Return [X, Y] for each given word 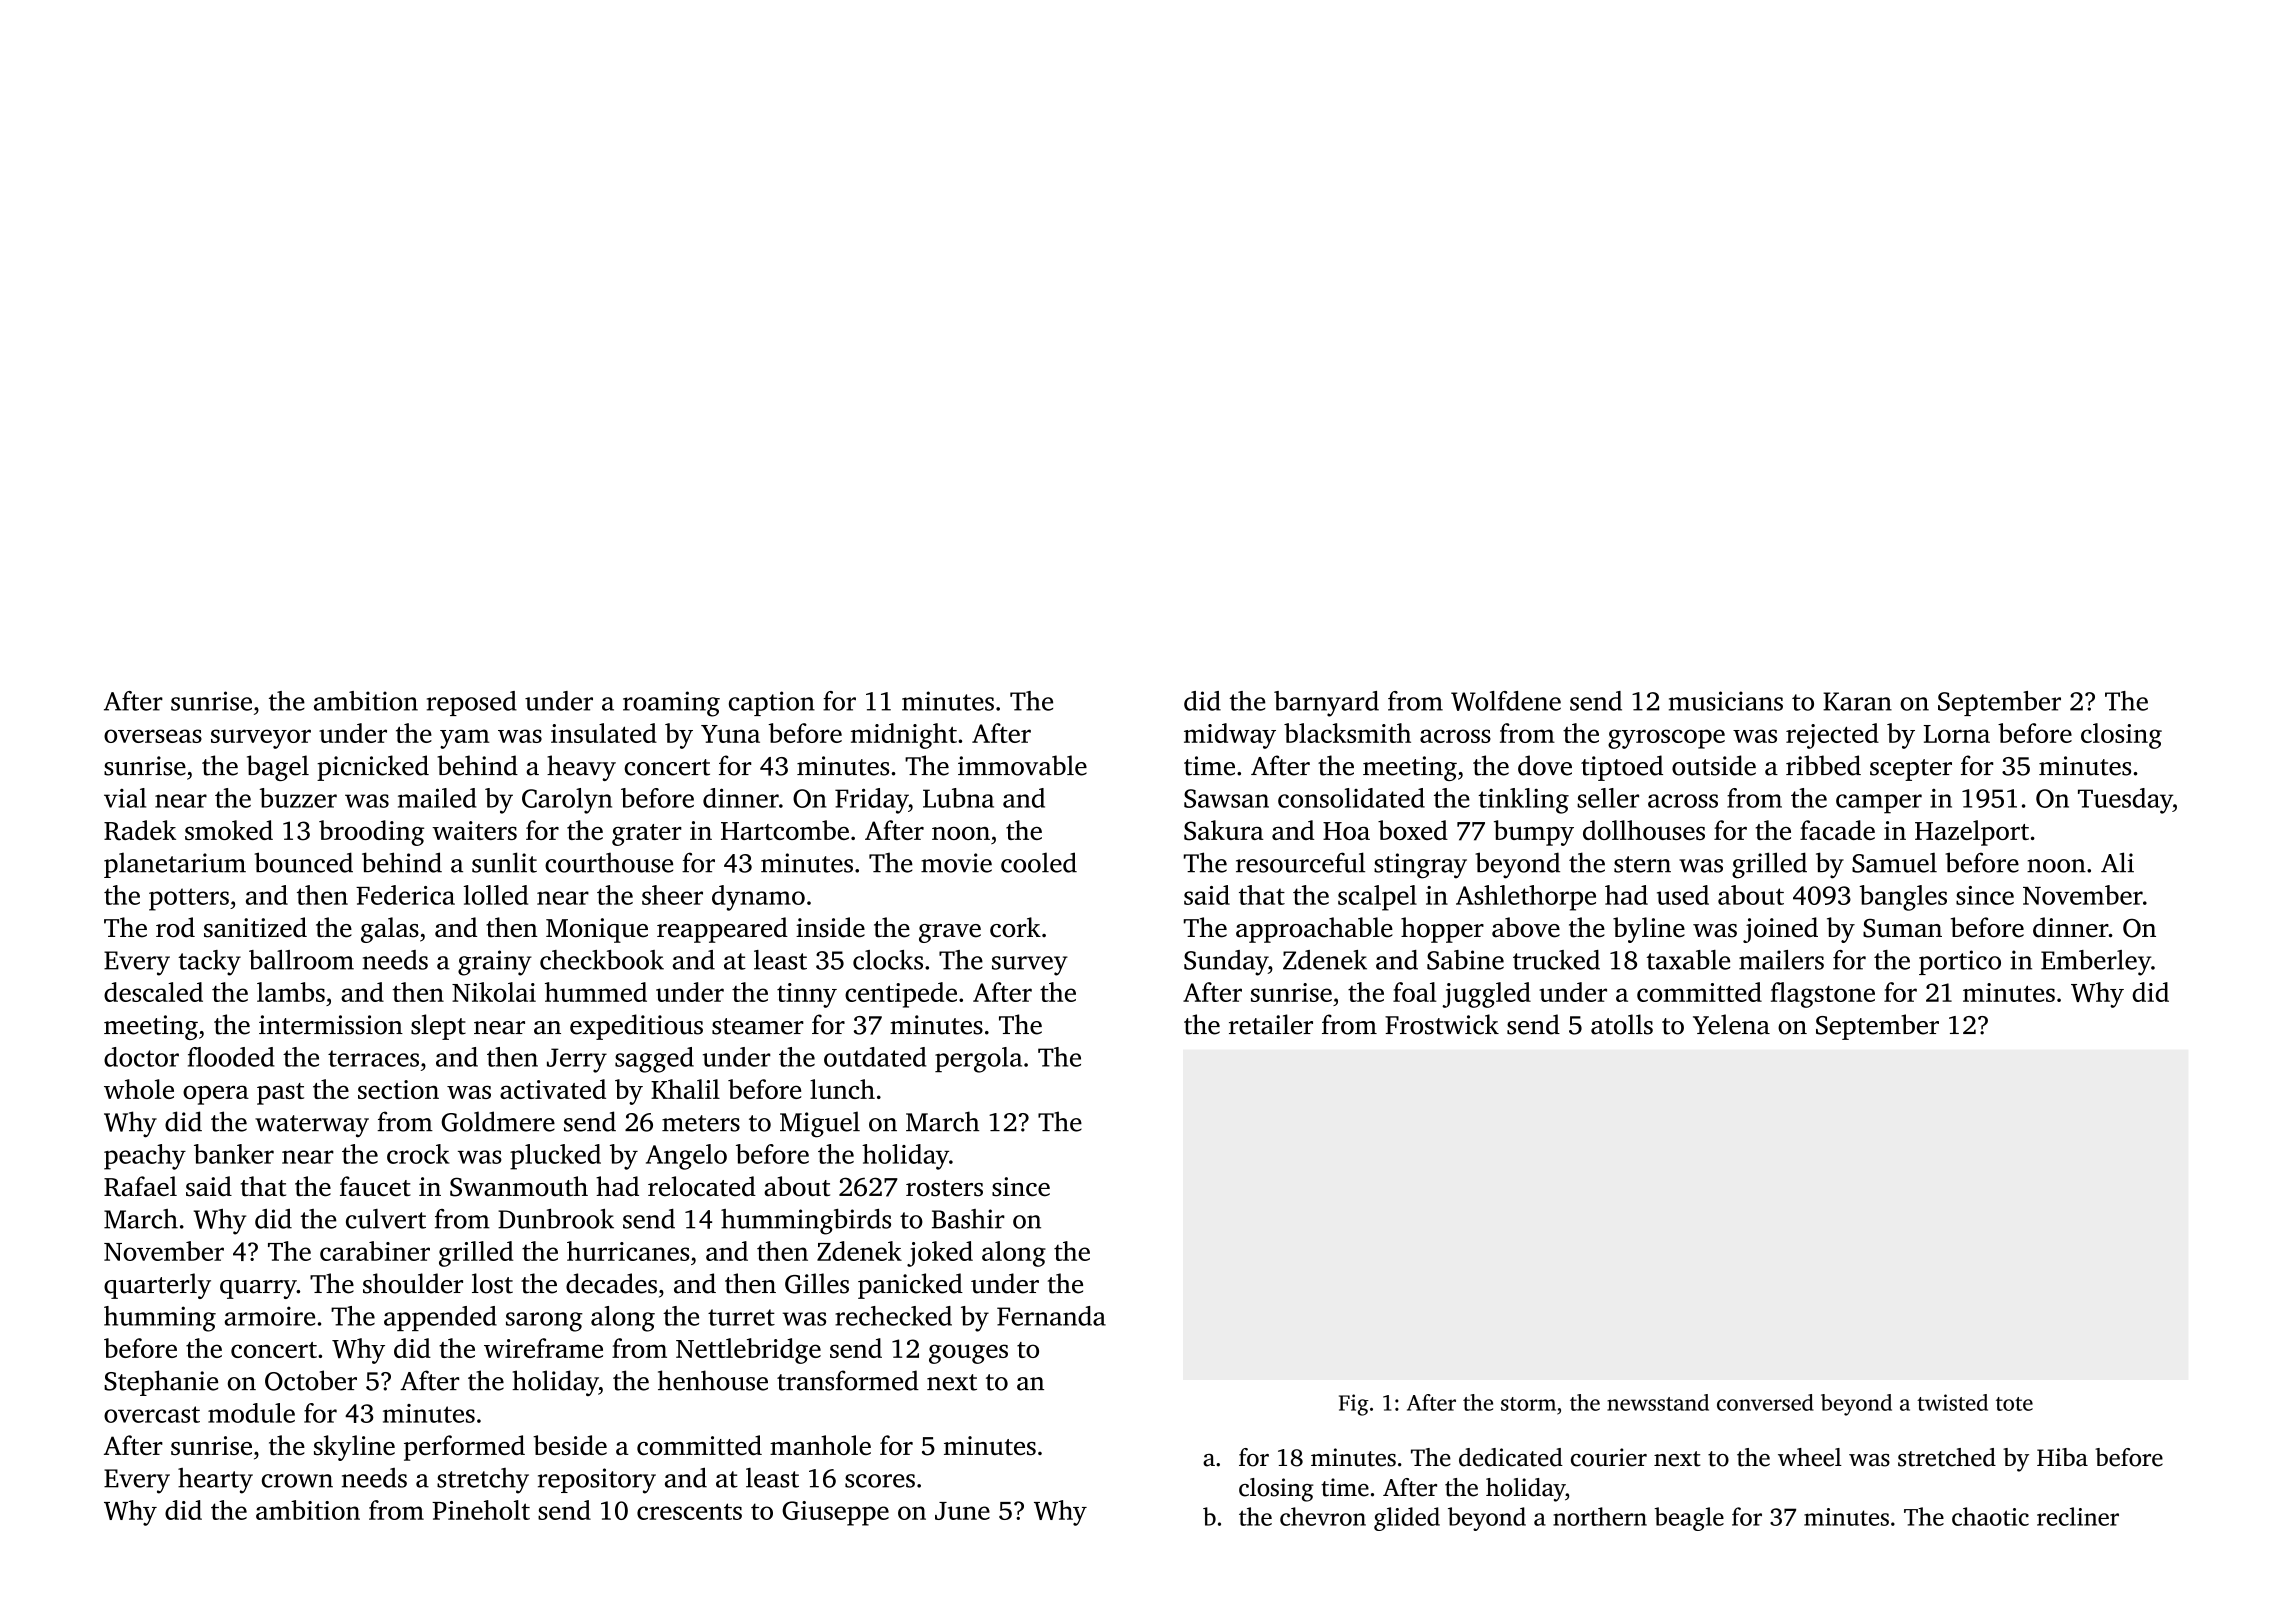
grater [647, 835]
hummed [596, 992]
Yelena [1731, 1024]
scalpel [1377, 898]
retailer [1271, 1024]
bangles [1903, 898]
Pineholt [481, 1510]
